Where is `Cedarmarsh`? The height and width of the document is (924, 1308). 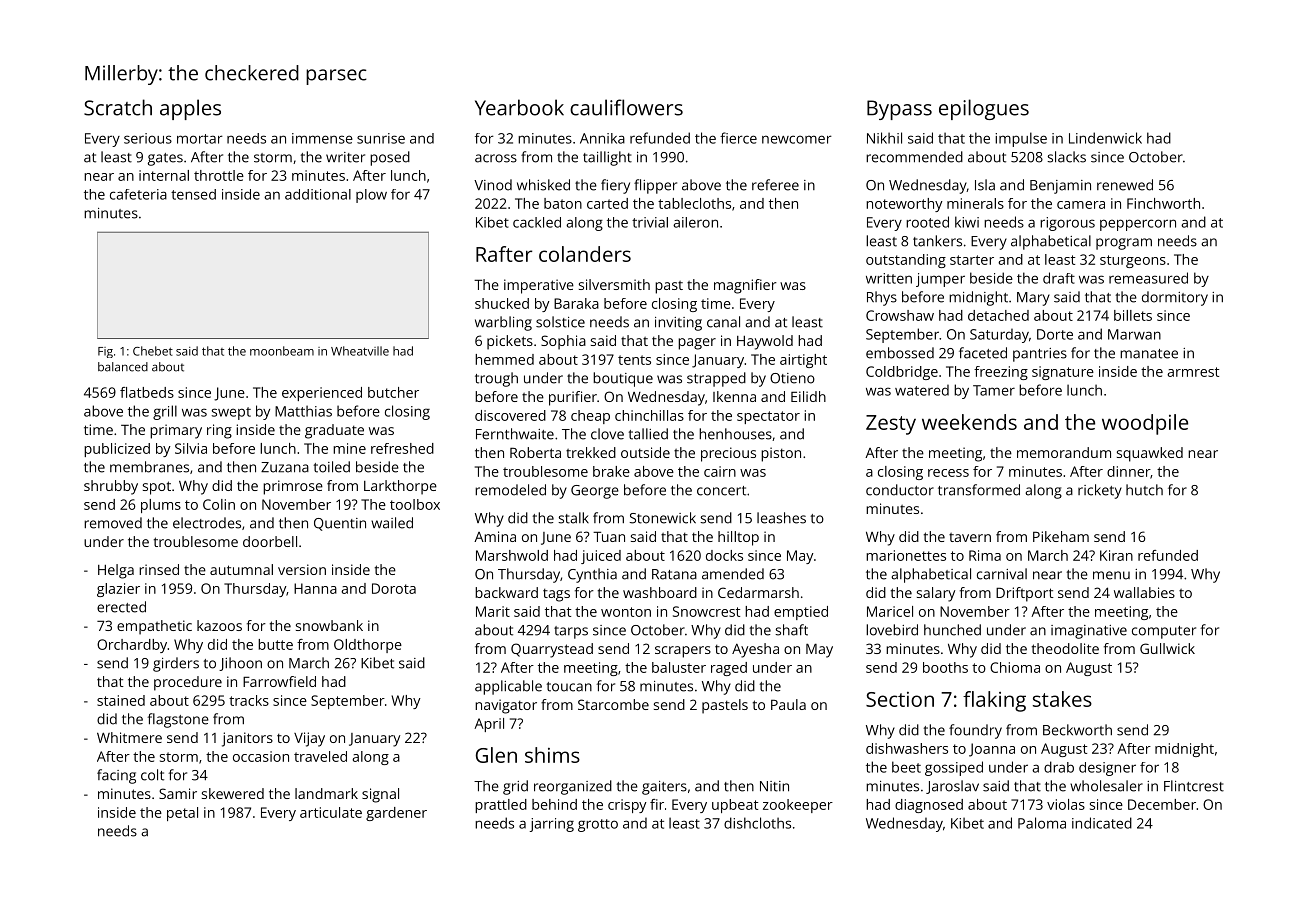
Cedarmarsh is located at coordinates (758, 592).
